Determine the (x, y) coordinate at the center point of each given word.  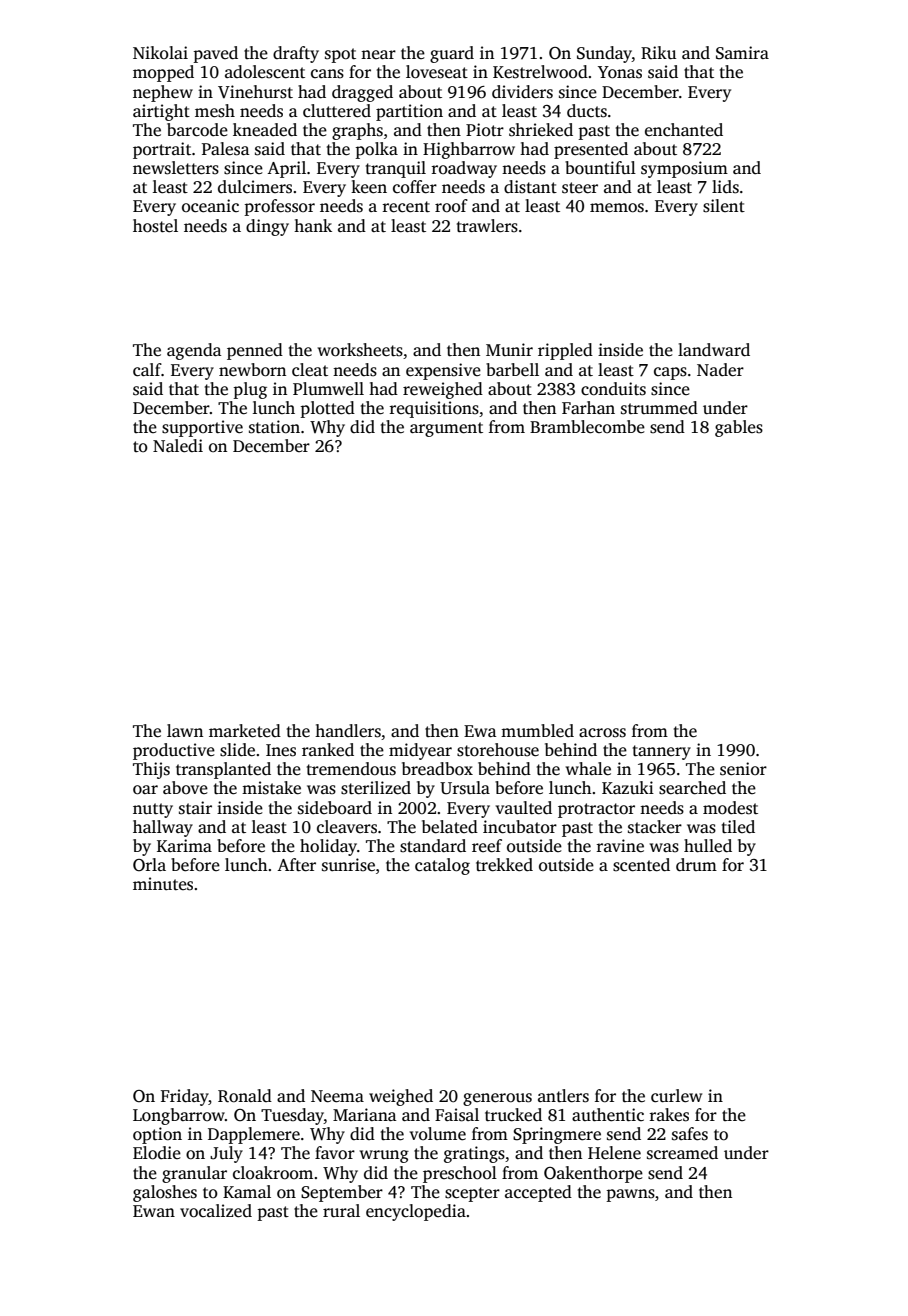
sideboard (335, 808)
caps (670, 373)
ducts (587, 111)
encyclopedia (416, 1212)
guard (452, 54)
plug (250, 390)
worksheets (360, 350)
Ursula (465, 788)
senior (743, 769)
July (226, 1154)
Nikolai (160, 52)
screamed (682, 1153)
